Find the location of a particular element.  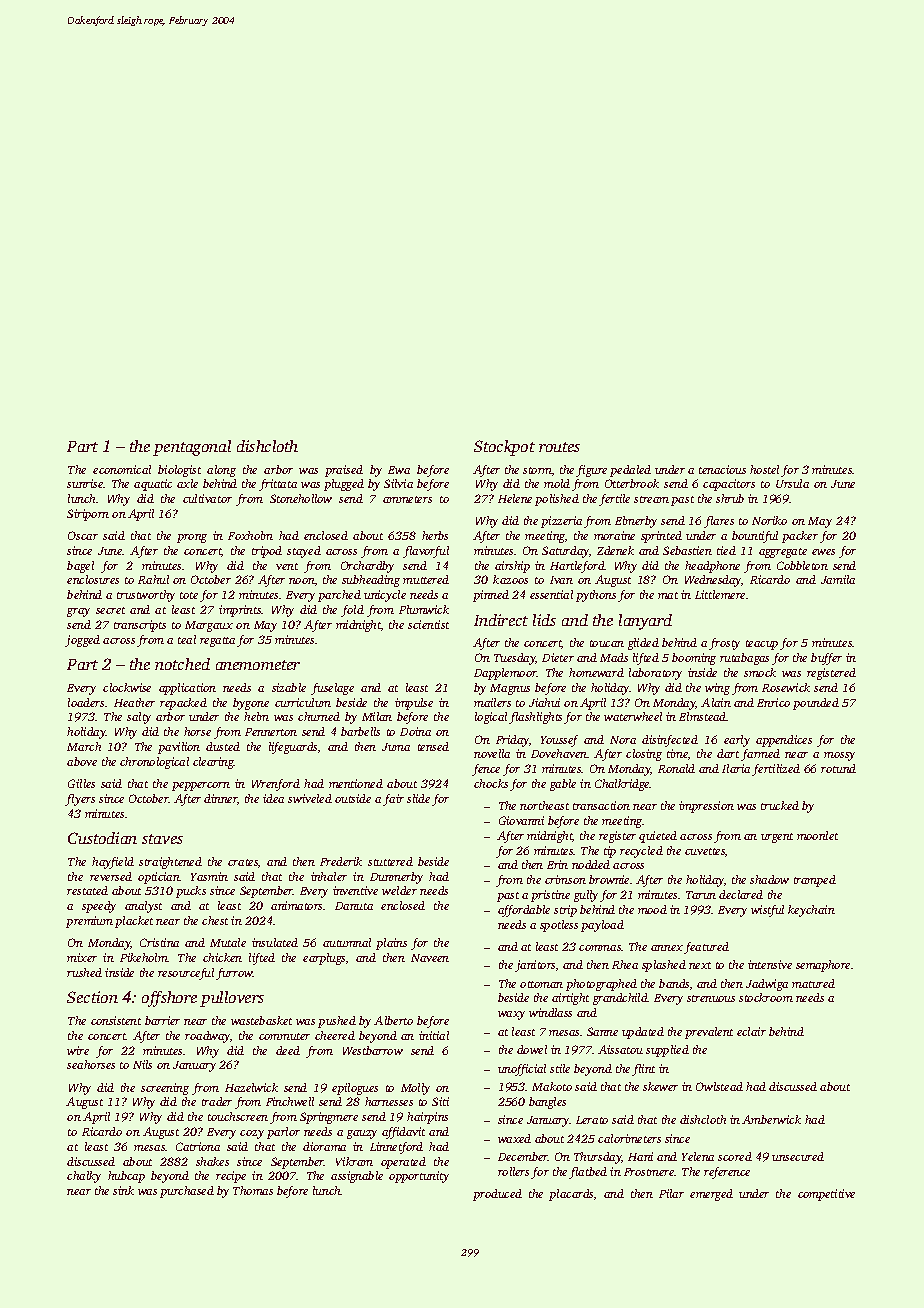

hostel is located at coordinates (764, 469).
